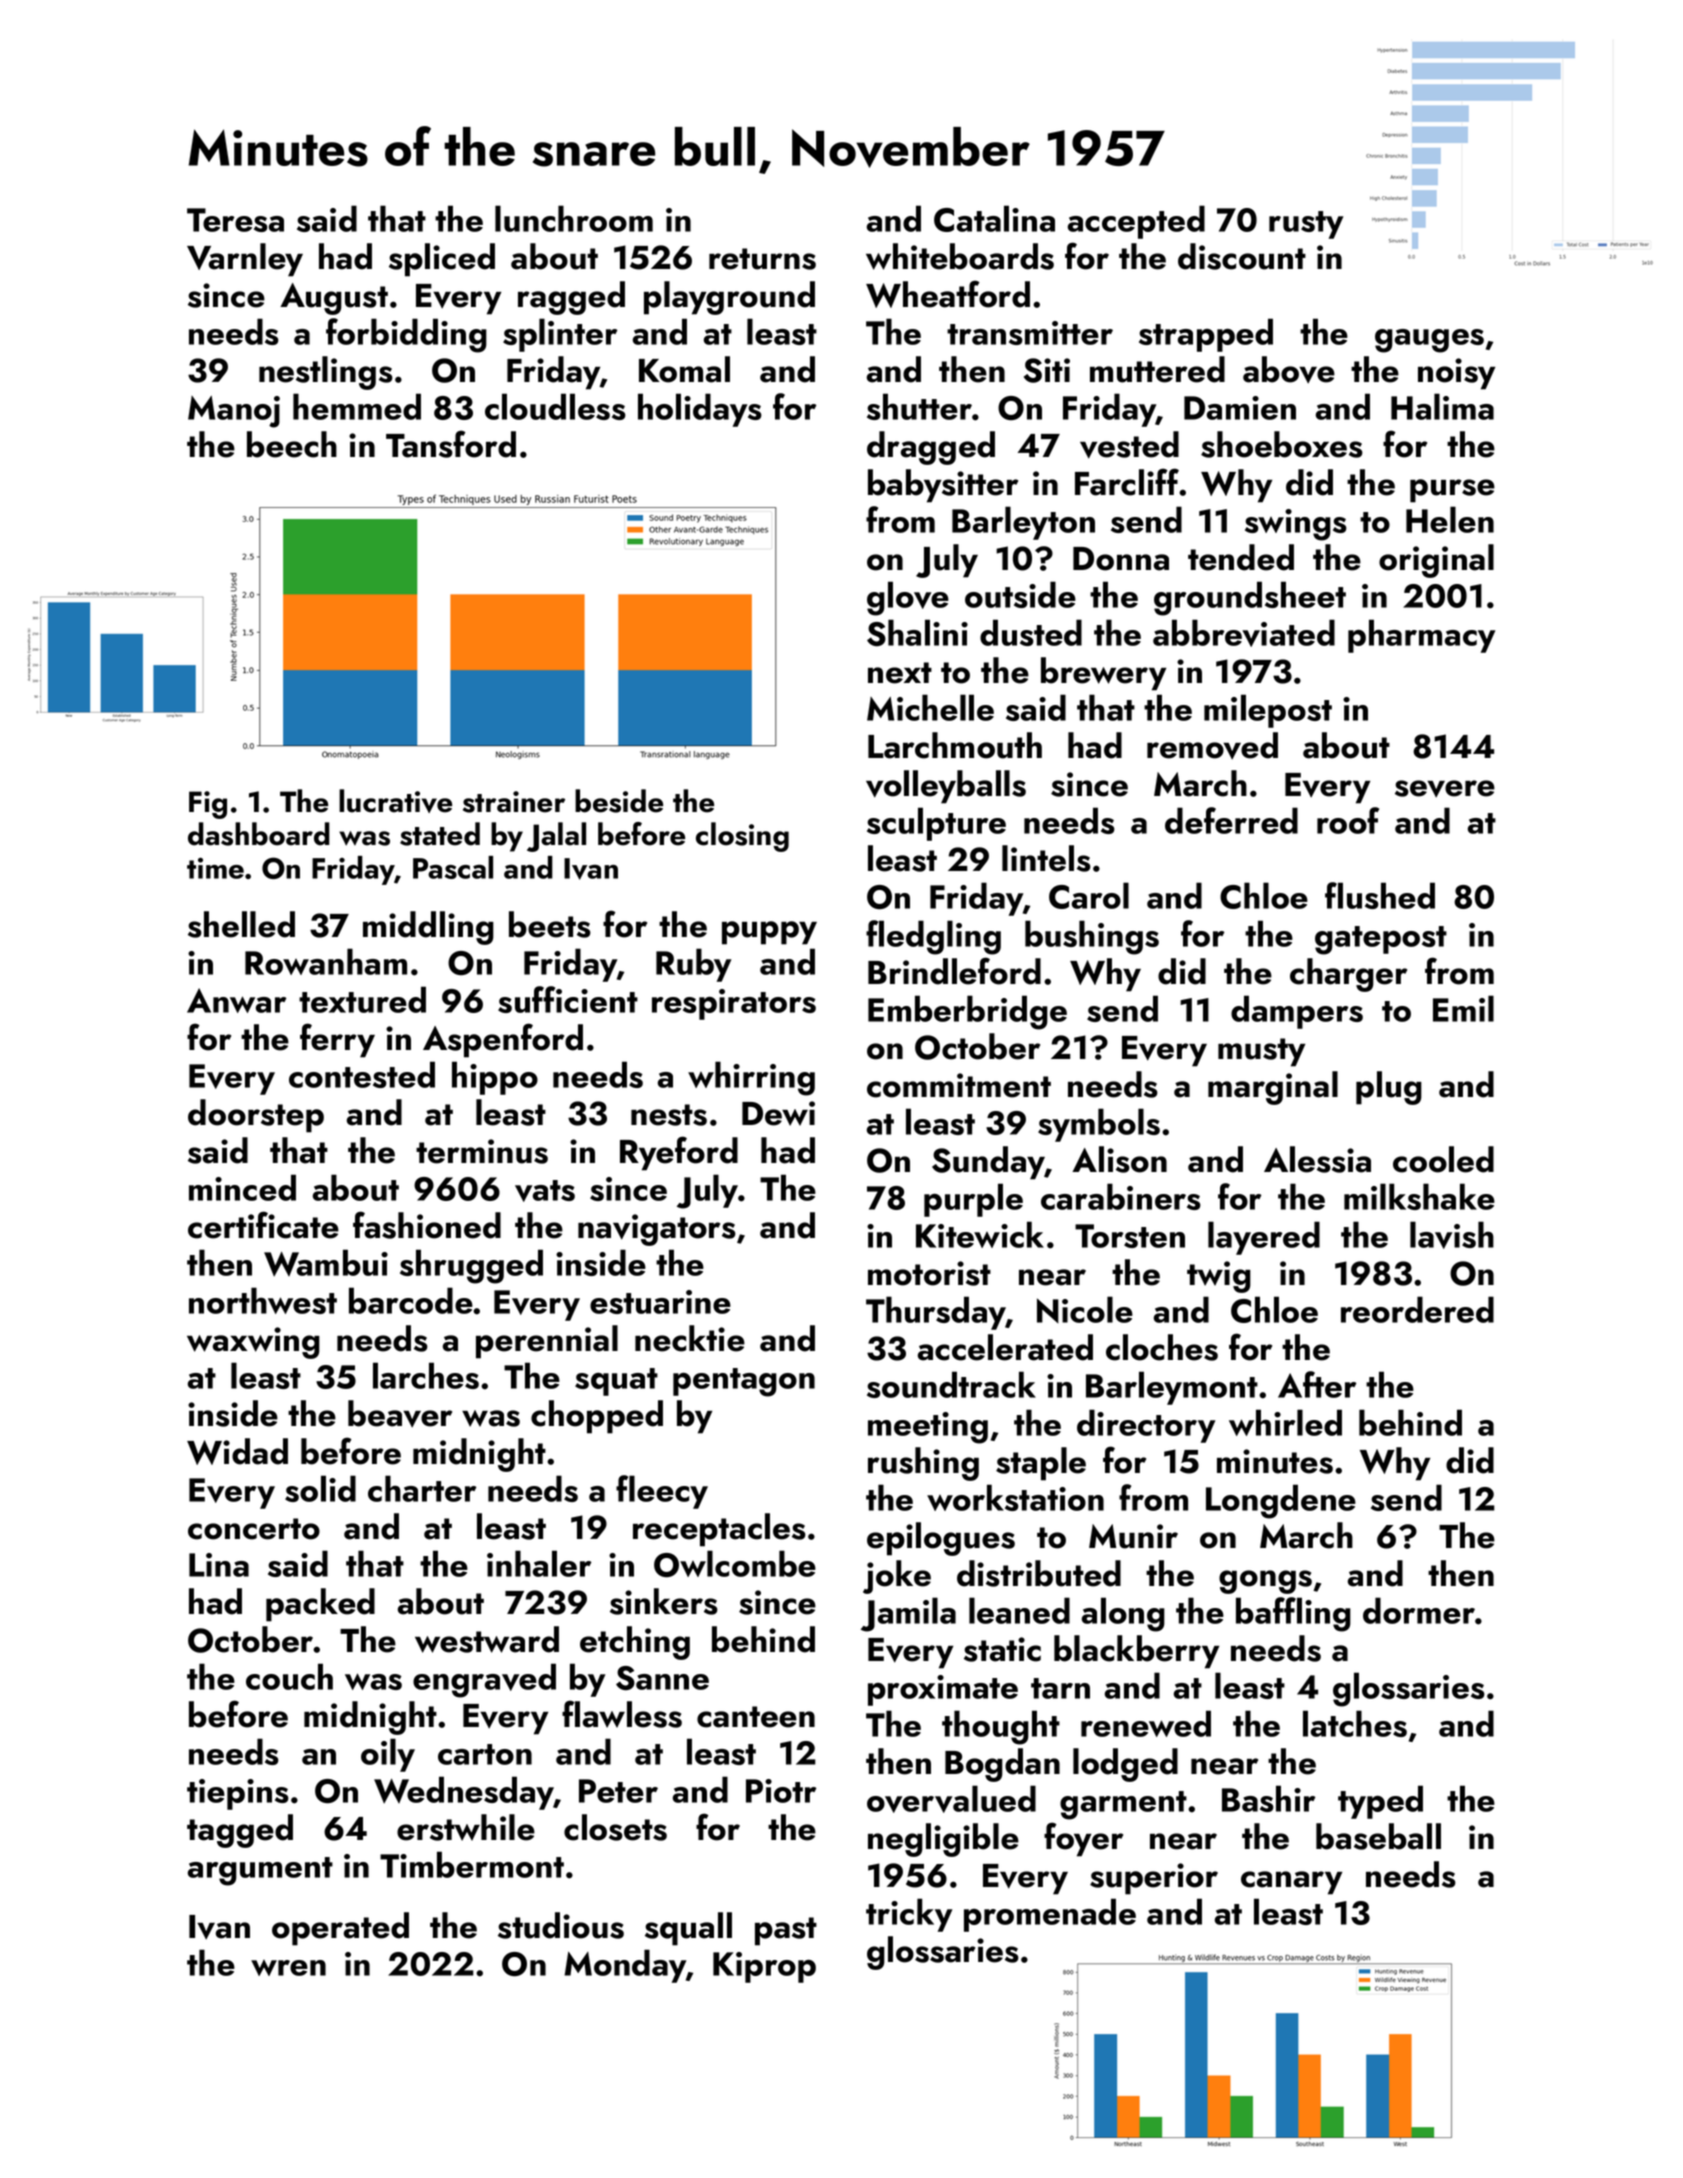 Image resolution: width=1683 pixels, height=2178 pixels. I want to click on puppy, so click(769, 933).
